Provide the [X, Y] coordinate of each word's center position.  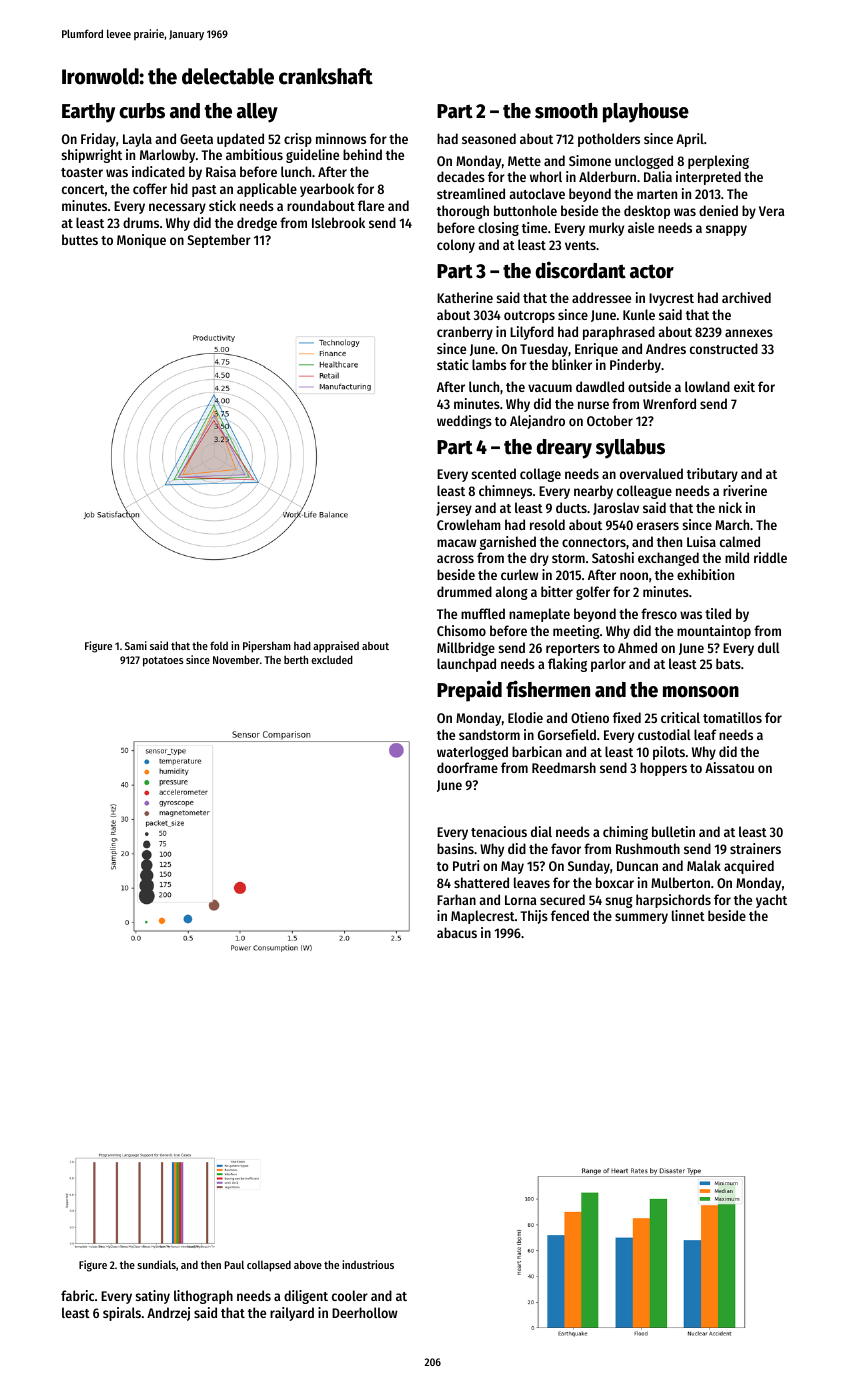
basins [455, 848]
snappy [726, 230]
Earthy [88, 113]
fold [219, 645]
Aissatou [729, 767]
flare [371, 205]
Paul [234, 1264]
